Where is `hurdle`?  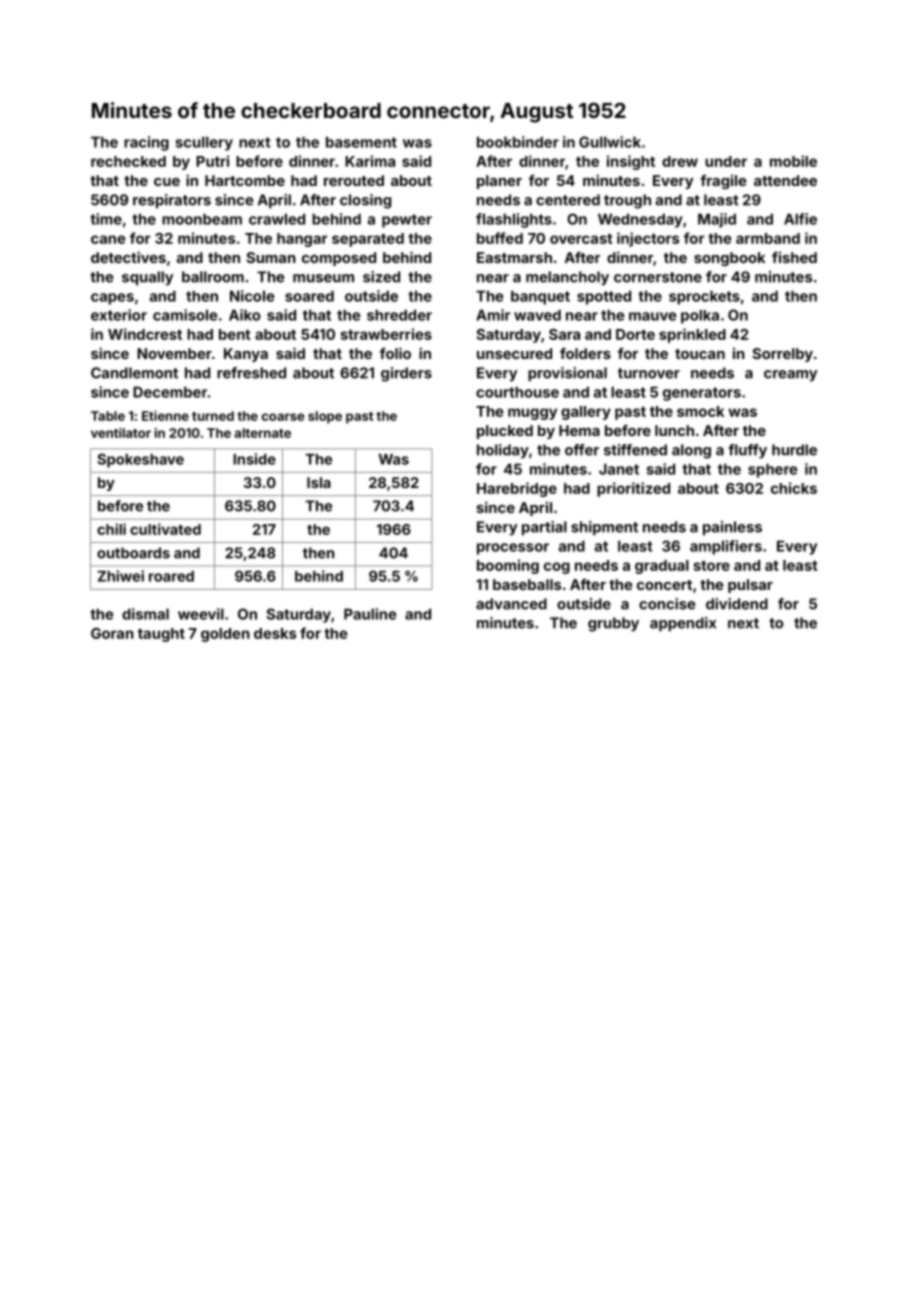 hurdle is located at coordinates (794, 450).
